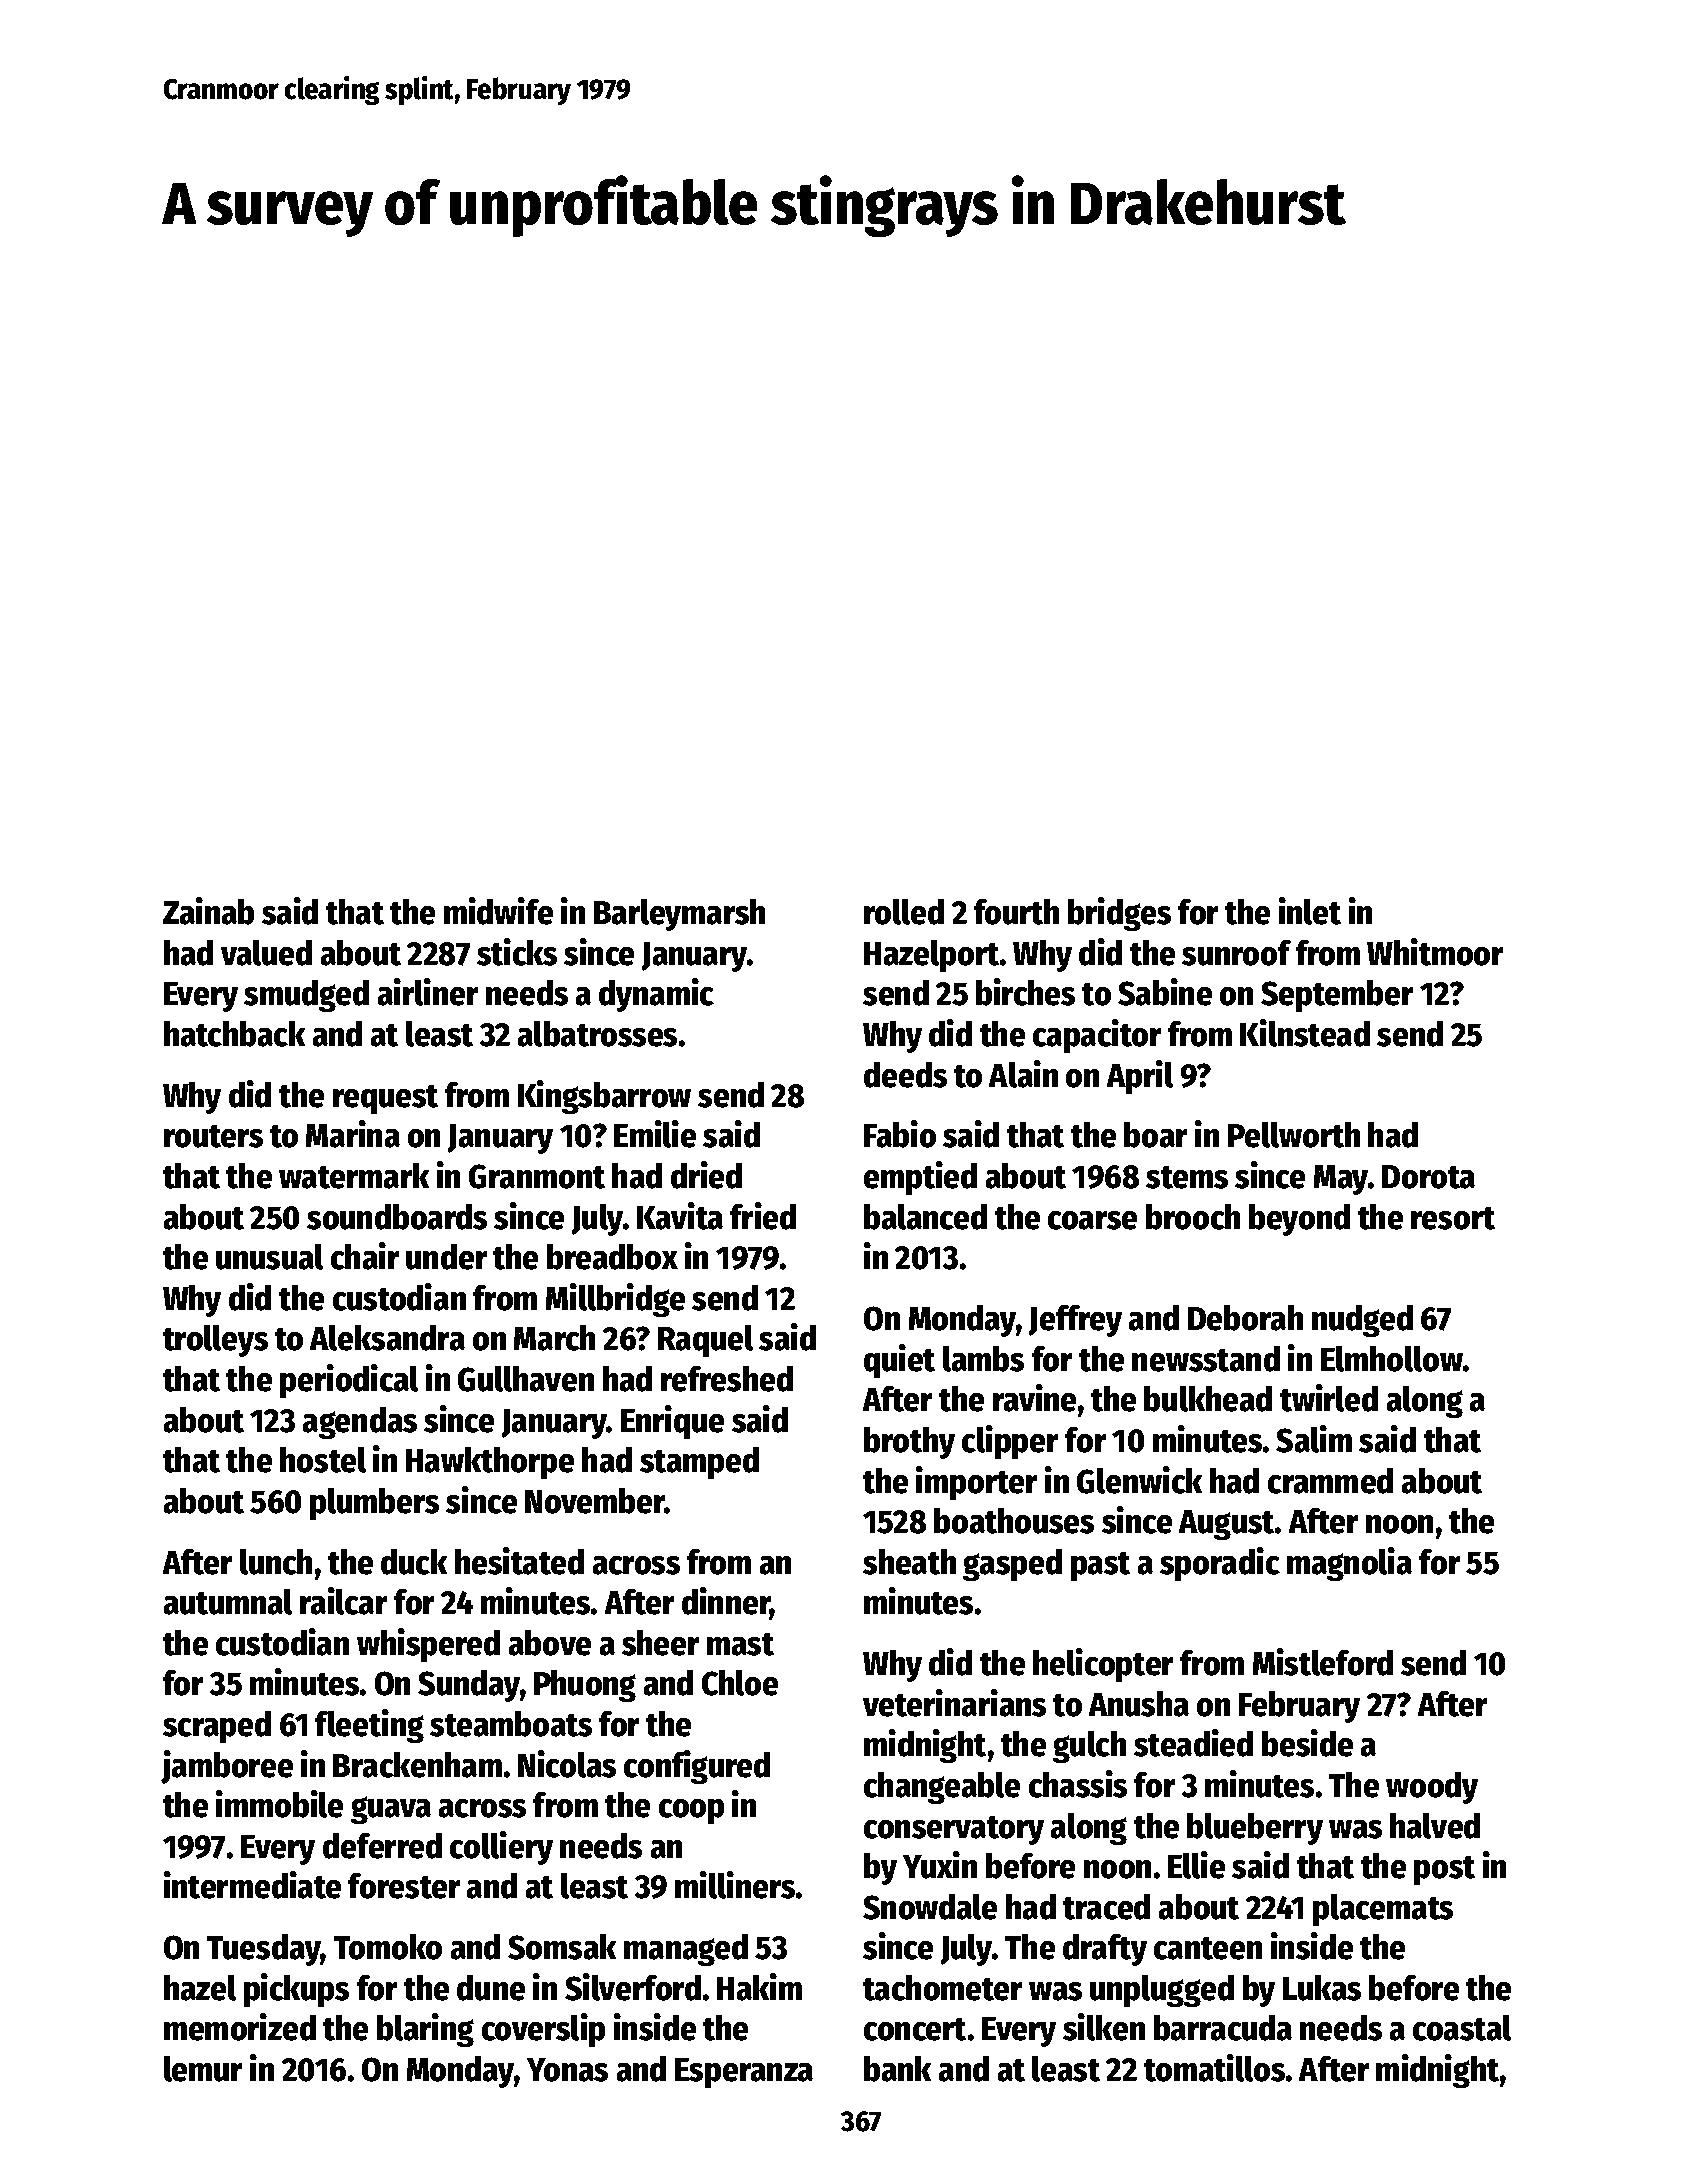 The height and width of the screenshot is (2178, 1683). What do you see at coordinates (1310, 911) in the screenshot?
I see `inlet` at bounding box center [1310, 911].
